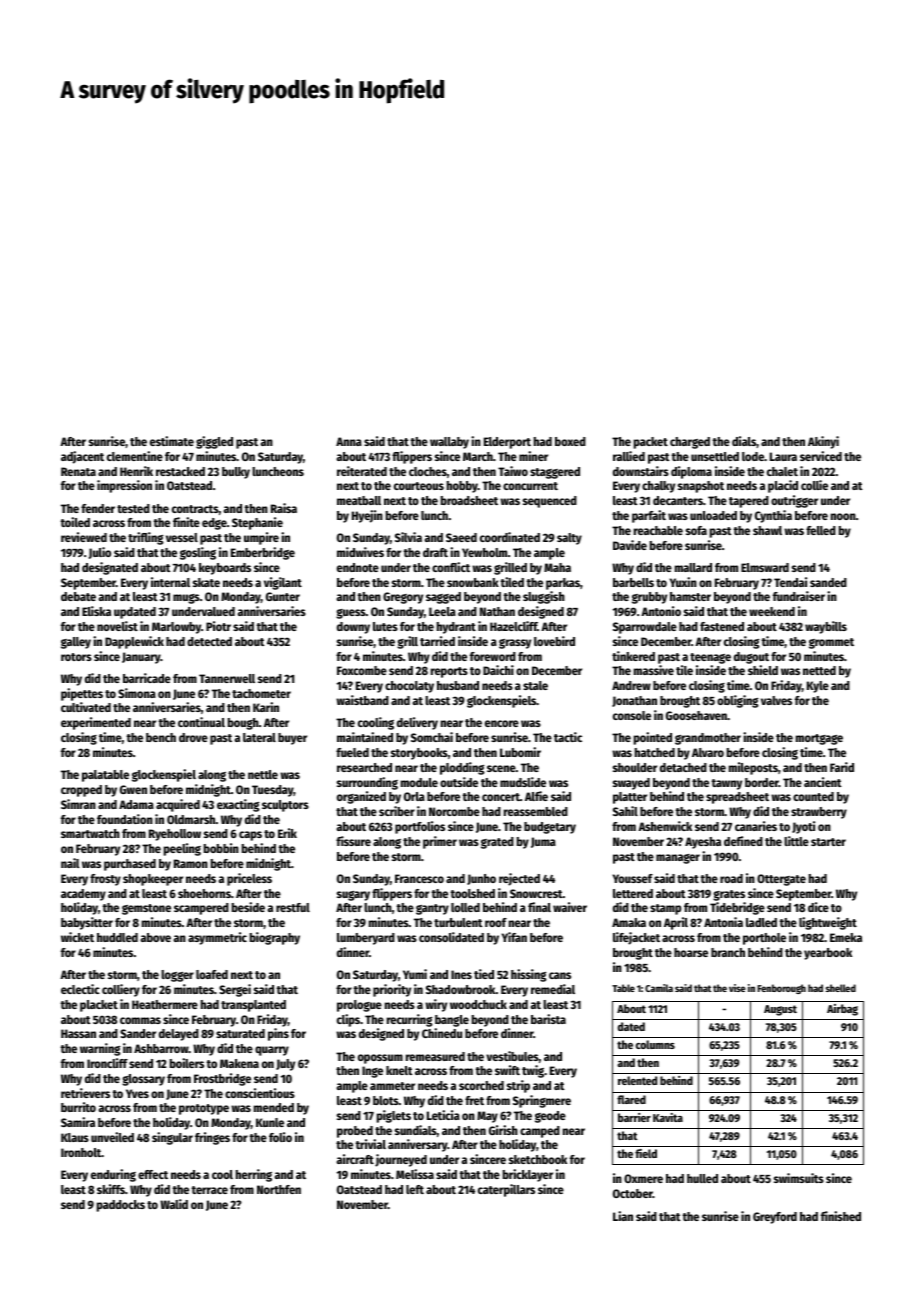 This screenshot has height=1308, width=924. Describe the element at coordinates (100, 1049) in the screenshot. I see `warning` at that location.
